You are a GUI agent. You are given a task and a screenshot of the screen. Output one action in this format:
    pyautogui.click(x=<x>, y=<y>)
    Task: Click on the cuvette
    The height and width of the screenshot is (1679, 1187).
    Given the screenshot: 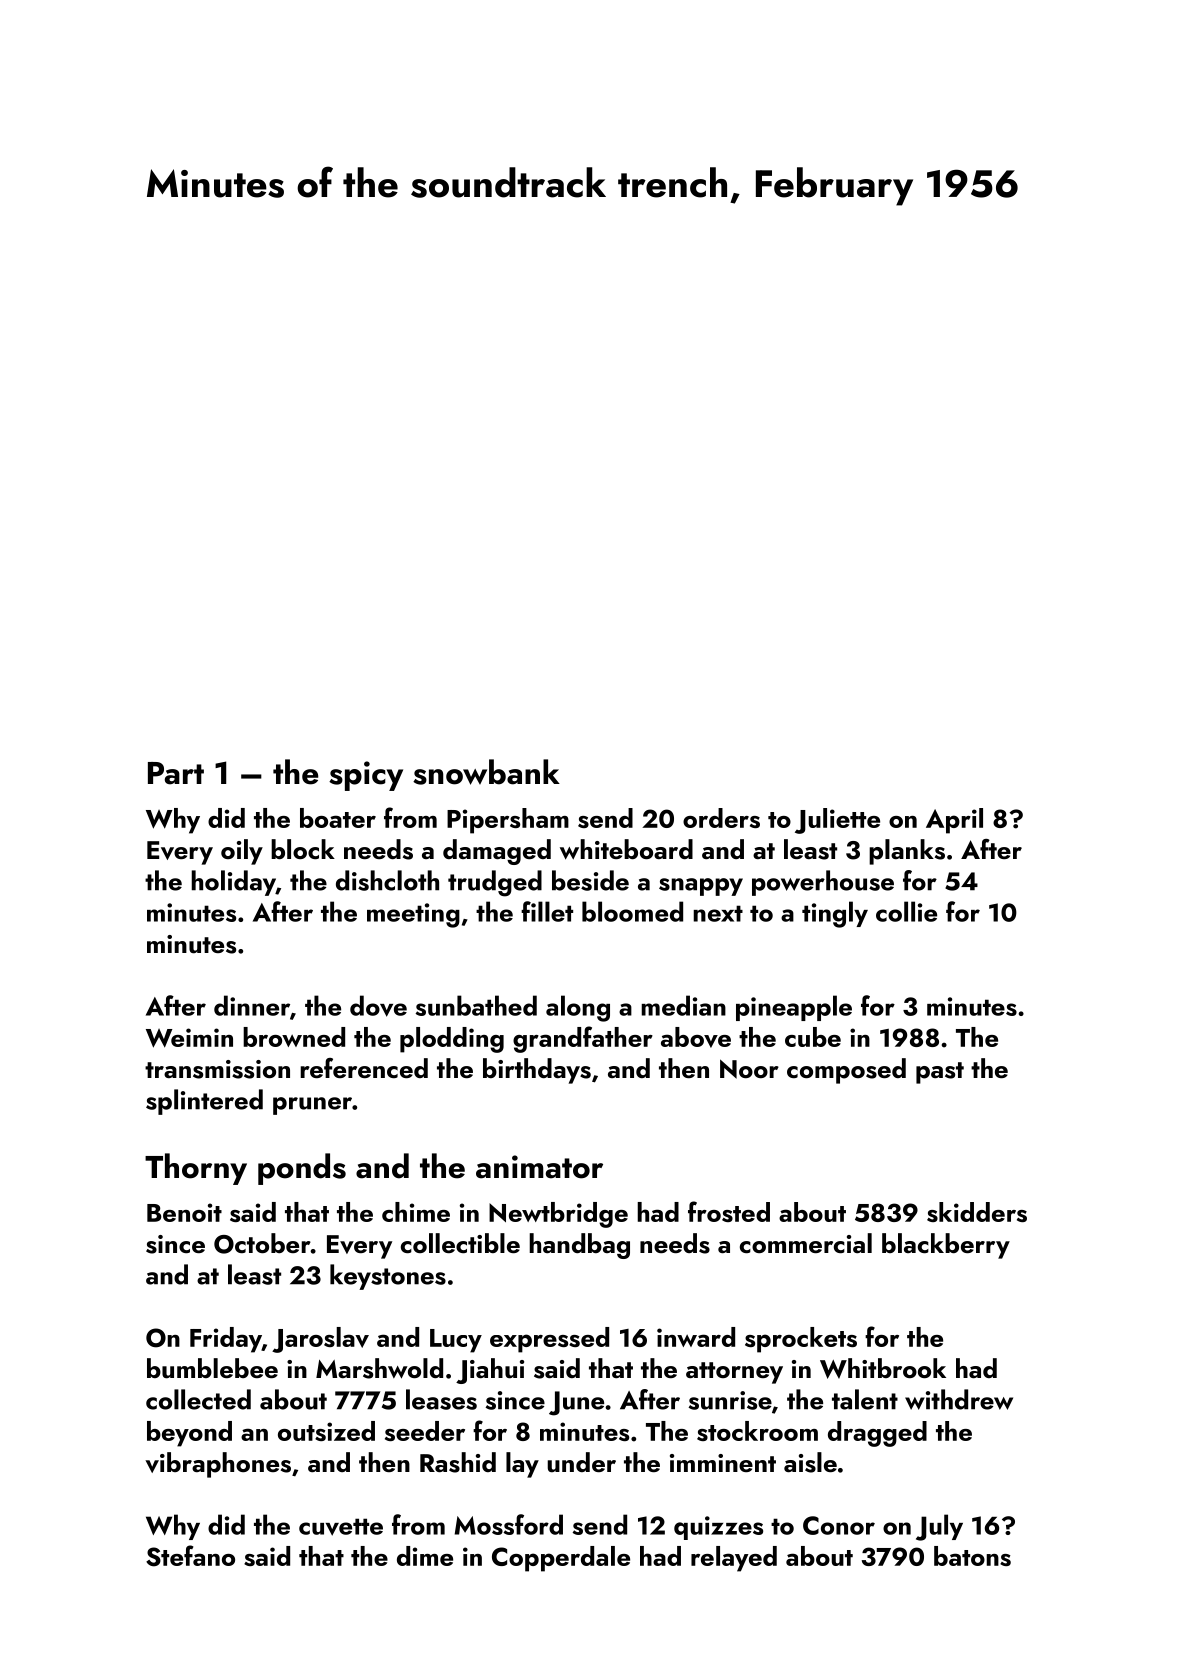 What is the action you would take?
    pyautogui.click(x=341, y=1527)
